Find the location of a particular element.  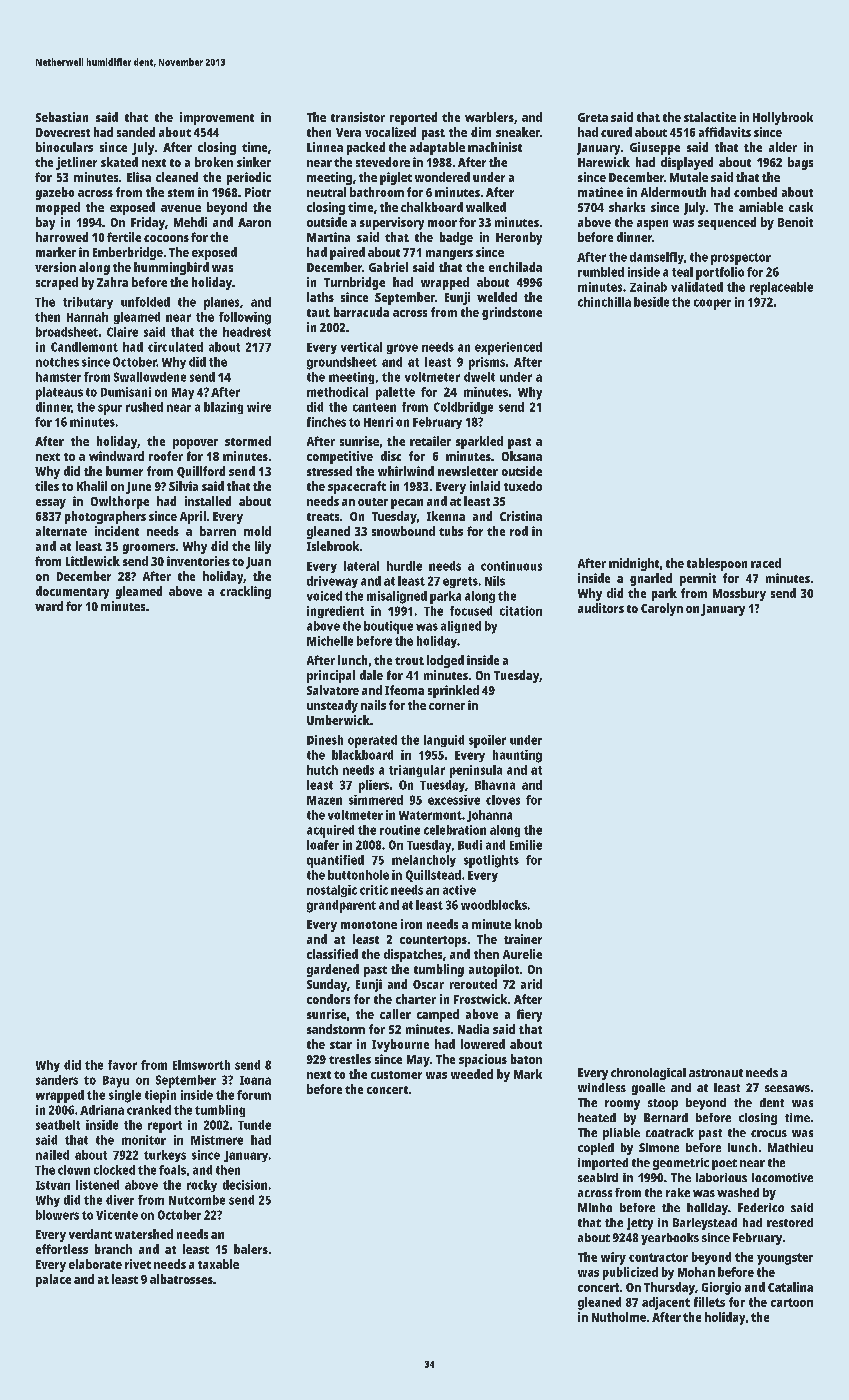

replaceable is located at coordinates (781, 288).
